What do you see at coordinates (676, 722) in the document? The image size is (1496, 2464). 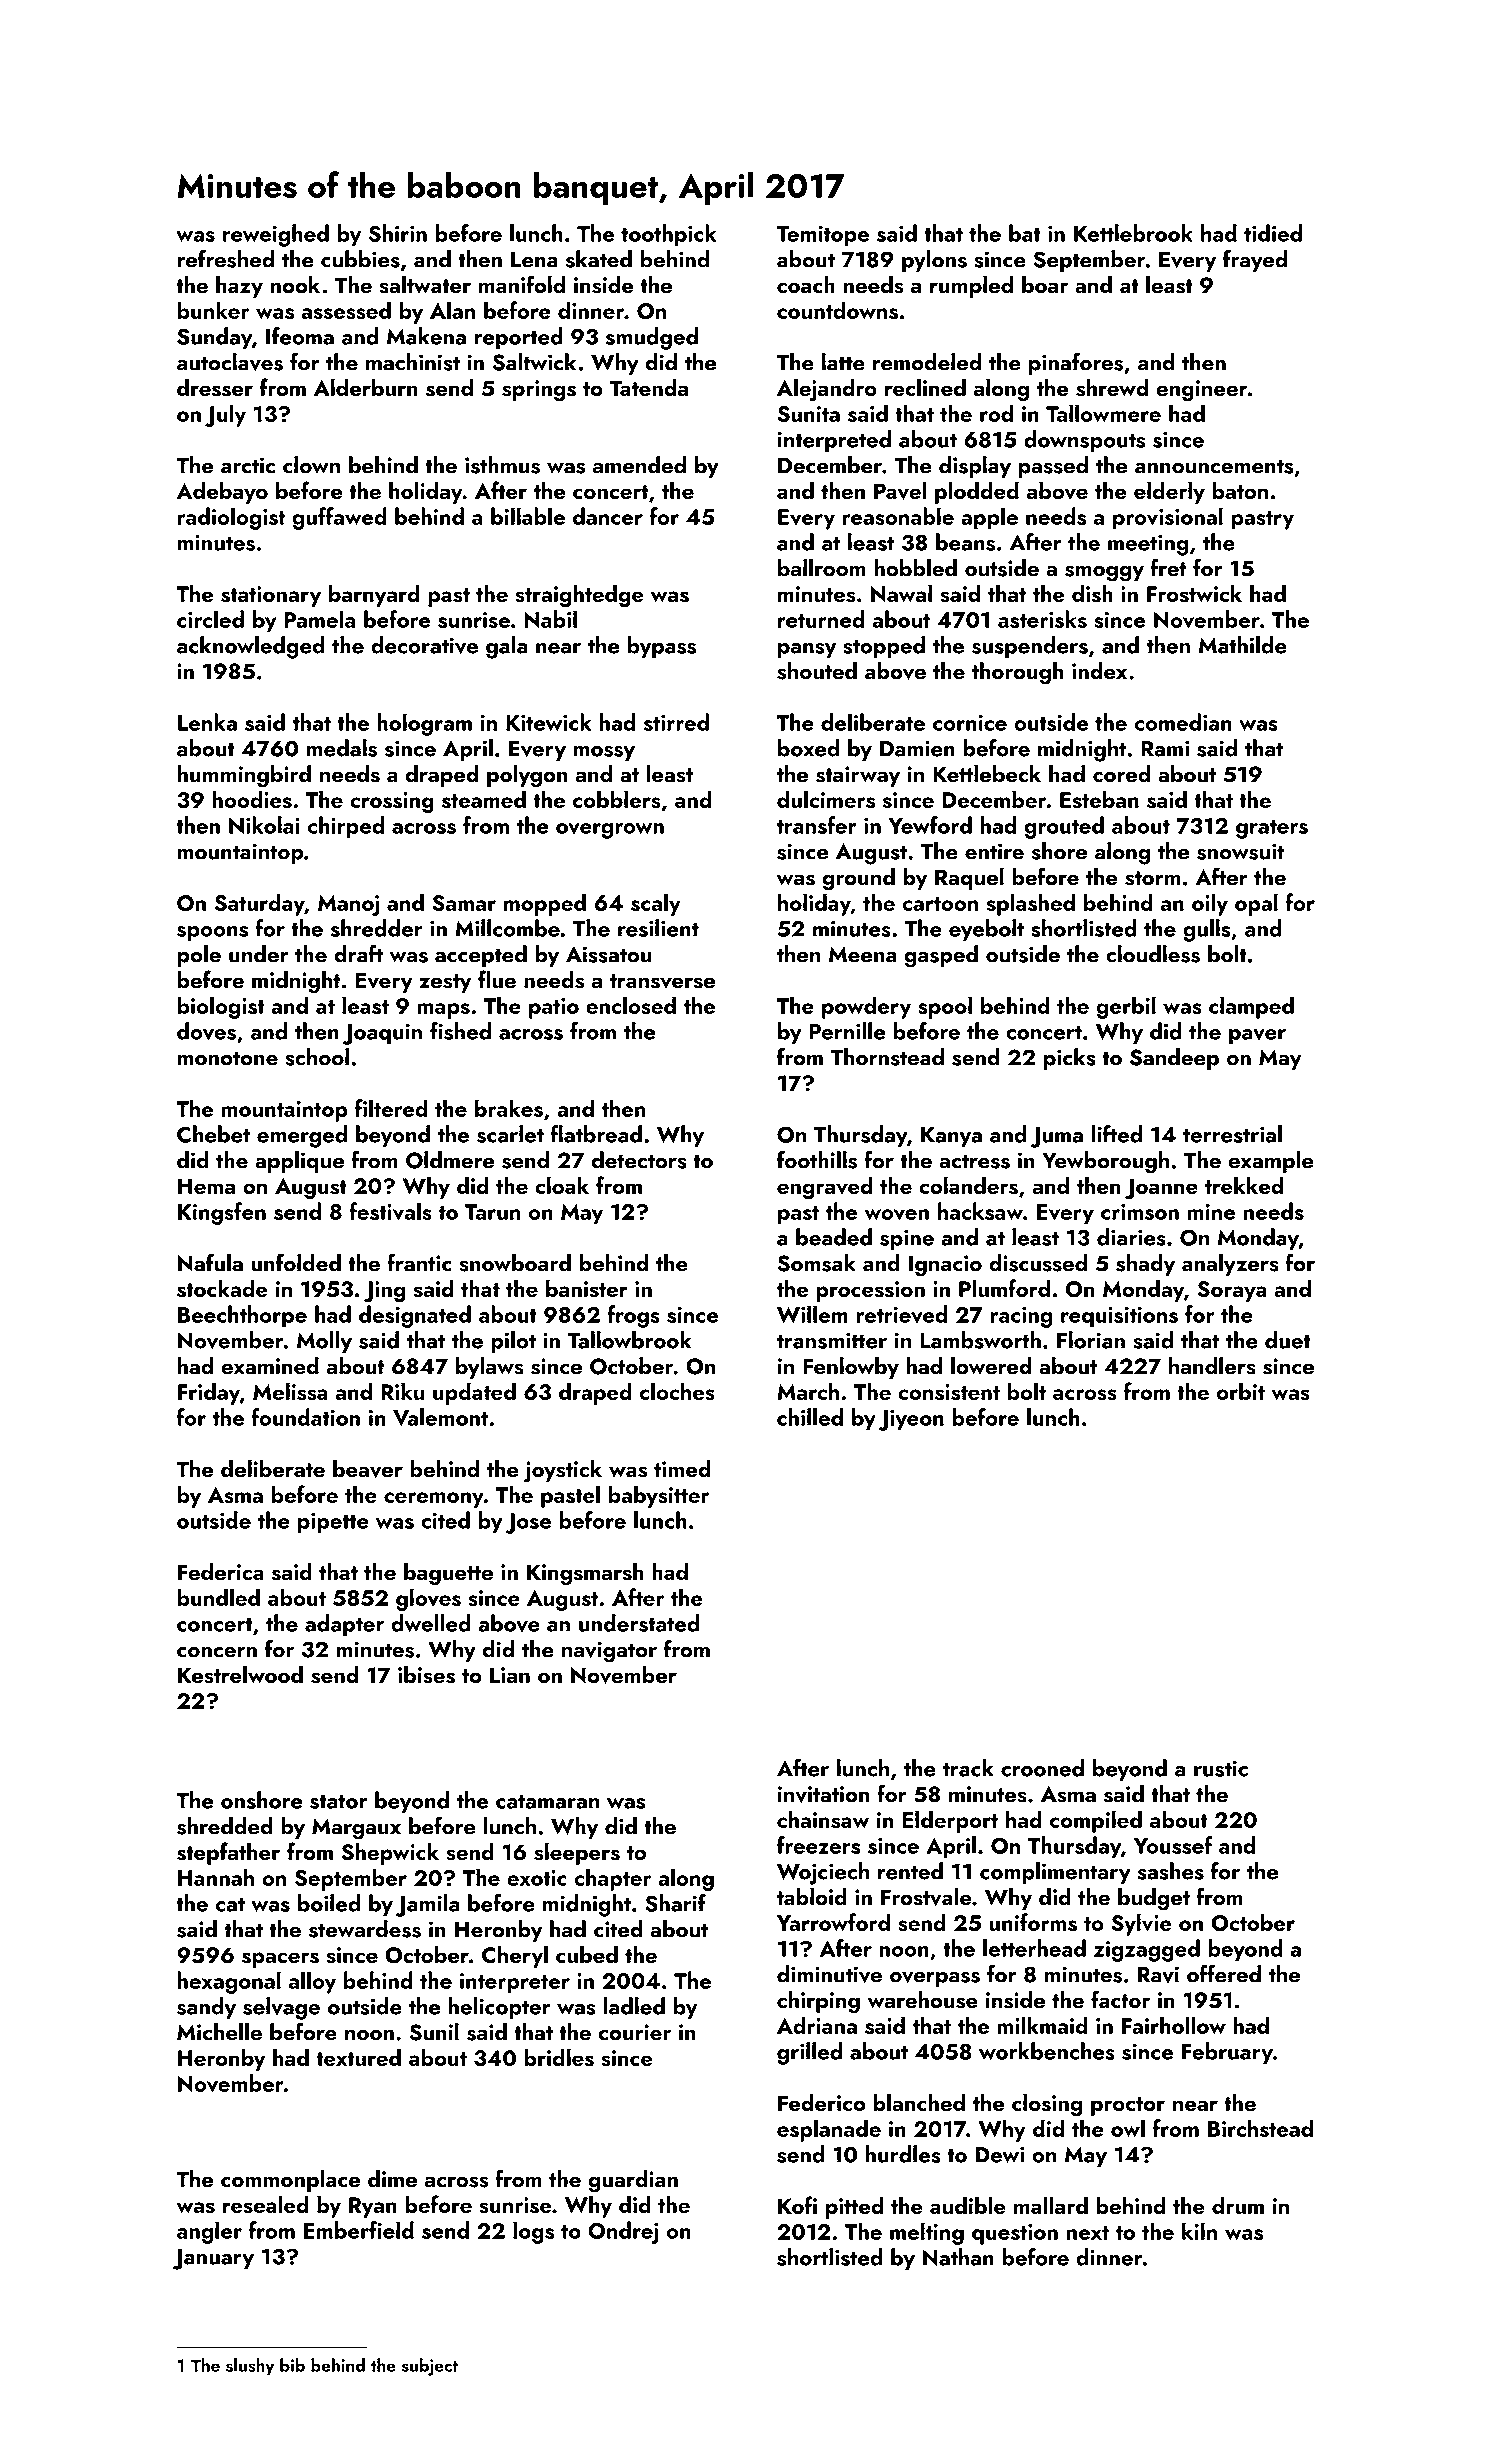 I see `stirred` at bounding box center [676, 722].
